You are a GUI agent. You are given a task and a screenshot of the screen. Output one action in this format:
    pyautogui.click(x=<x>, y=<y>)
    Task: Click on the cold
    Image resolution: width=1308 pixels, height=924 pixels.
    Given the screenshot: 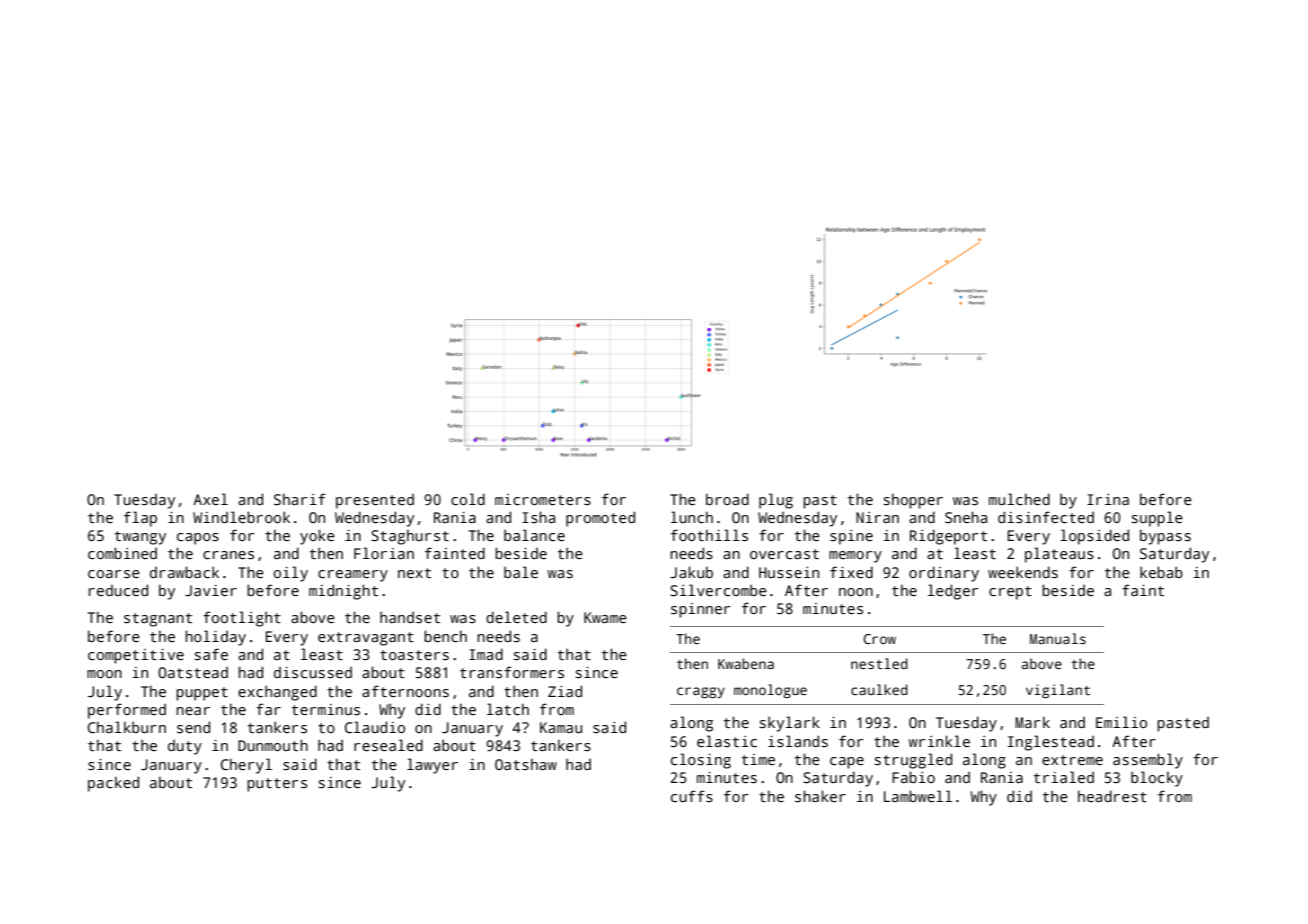 What is the action you would take?
    pyautogui.click(x=468, y=499)
